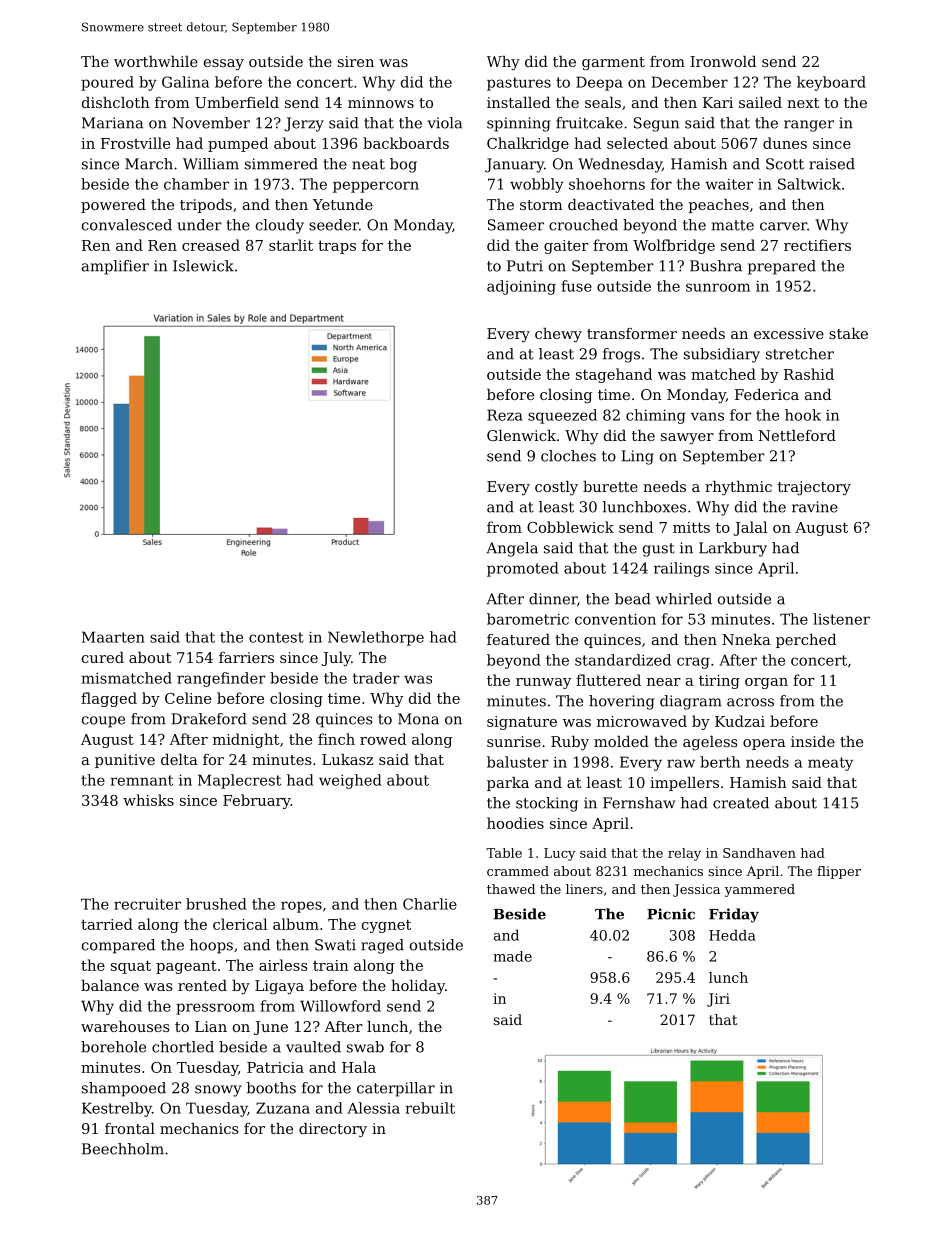  I want to click on Lukasz, so click(348, 759).
